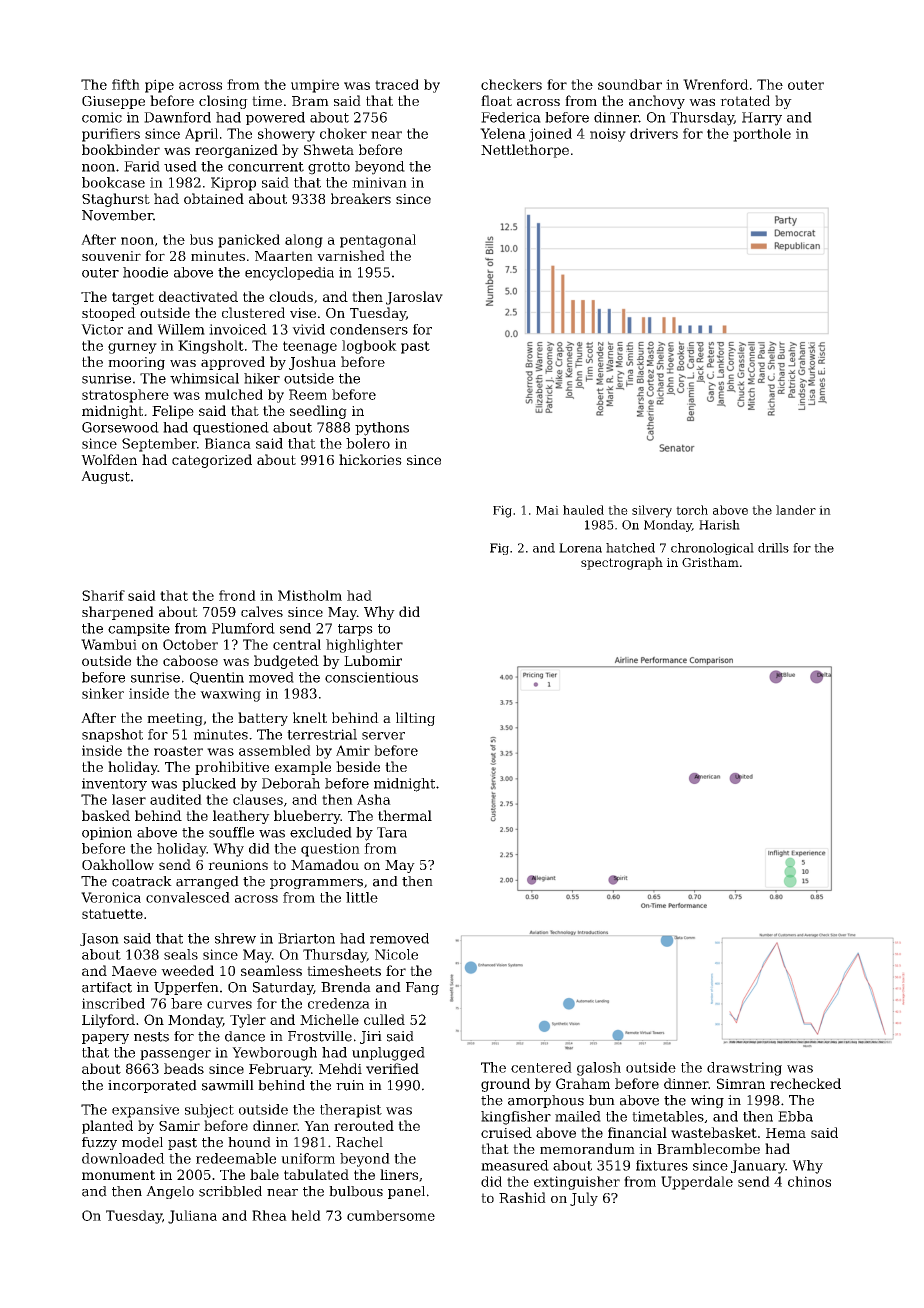 The width and height of the screenshot is (924, 1308). Describe the element at coordinates (710, 562) in the screenshot. I see `Gristham` at that location.
